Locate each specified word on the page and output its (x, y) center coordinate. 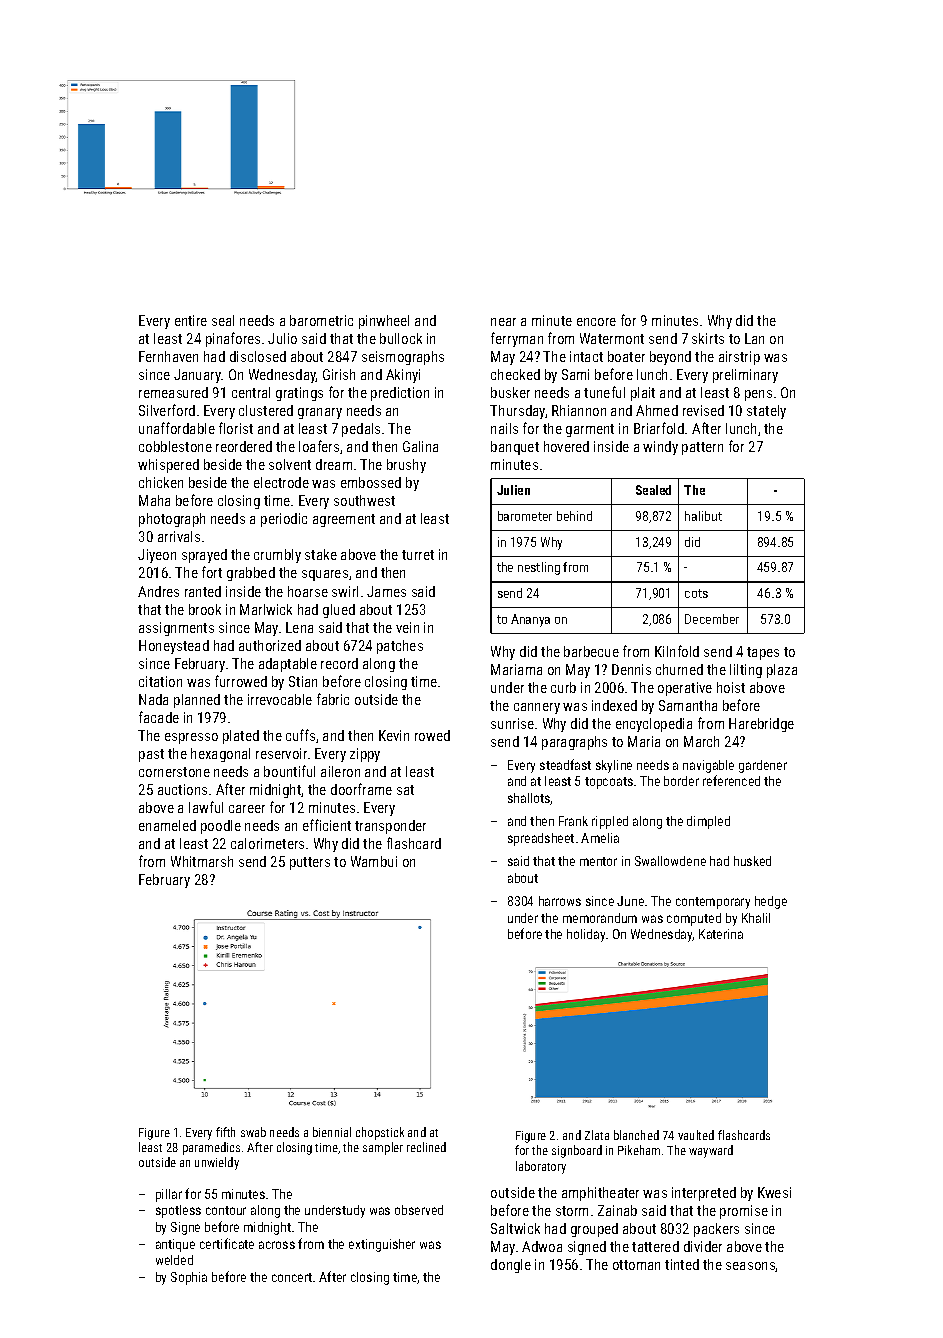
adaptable (288, 665)
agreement (344, 520)
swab (253, 1132)
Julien (513, 490)
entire (191, 320)
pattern (702, 448)
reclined (426, 1147)
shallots (529, 799)
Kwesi (774, 1192)
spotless (178, 1211)
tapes (763, 653)
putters (310, 863)
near (503, 322)
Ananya (530, 620)
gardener (763, 766)
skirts (708, 338)
